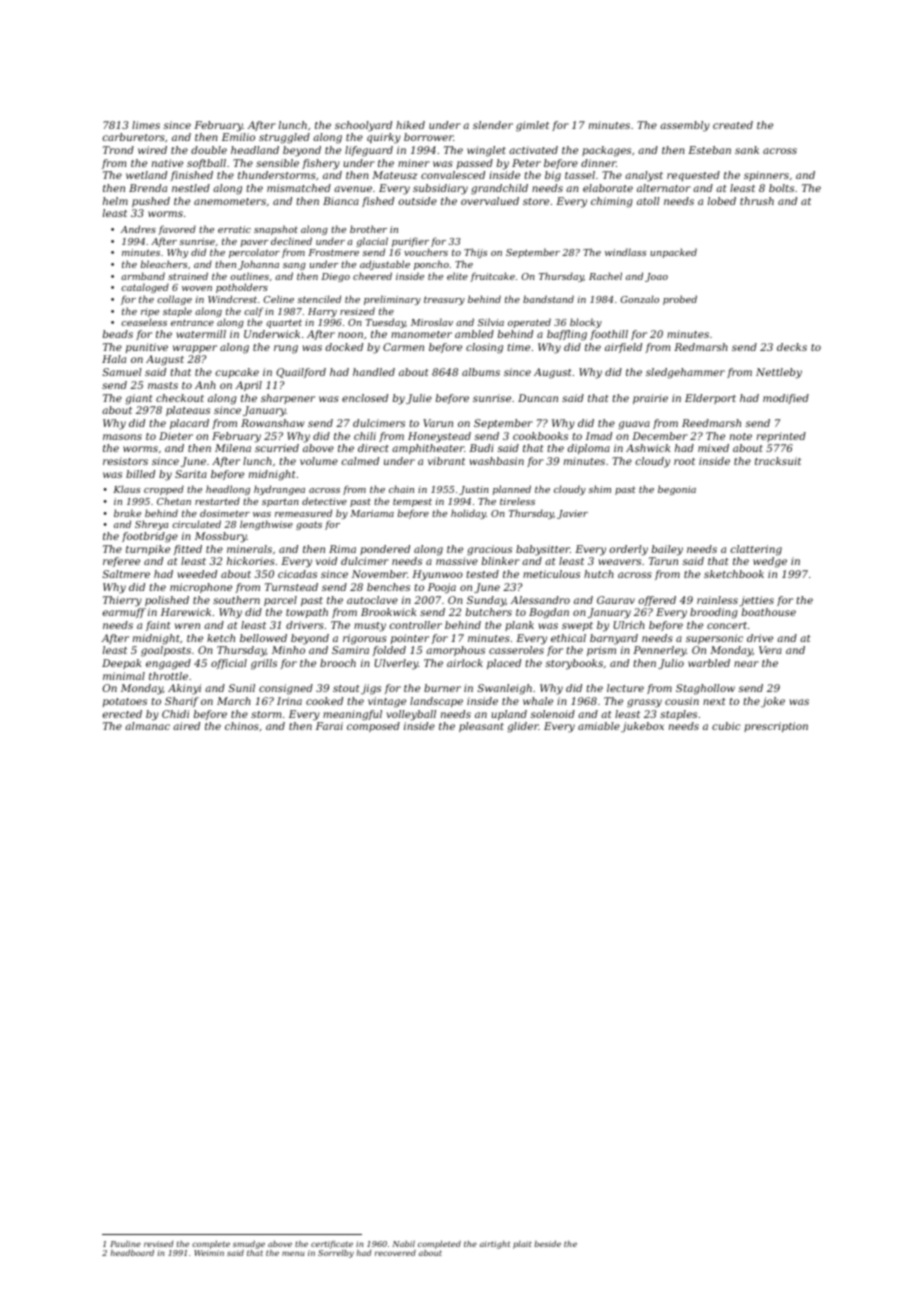 The height and width of the screenshot is (1308, 924). I want to click on beside, so click(547, 1244).
